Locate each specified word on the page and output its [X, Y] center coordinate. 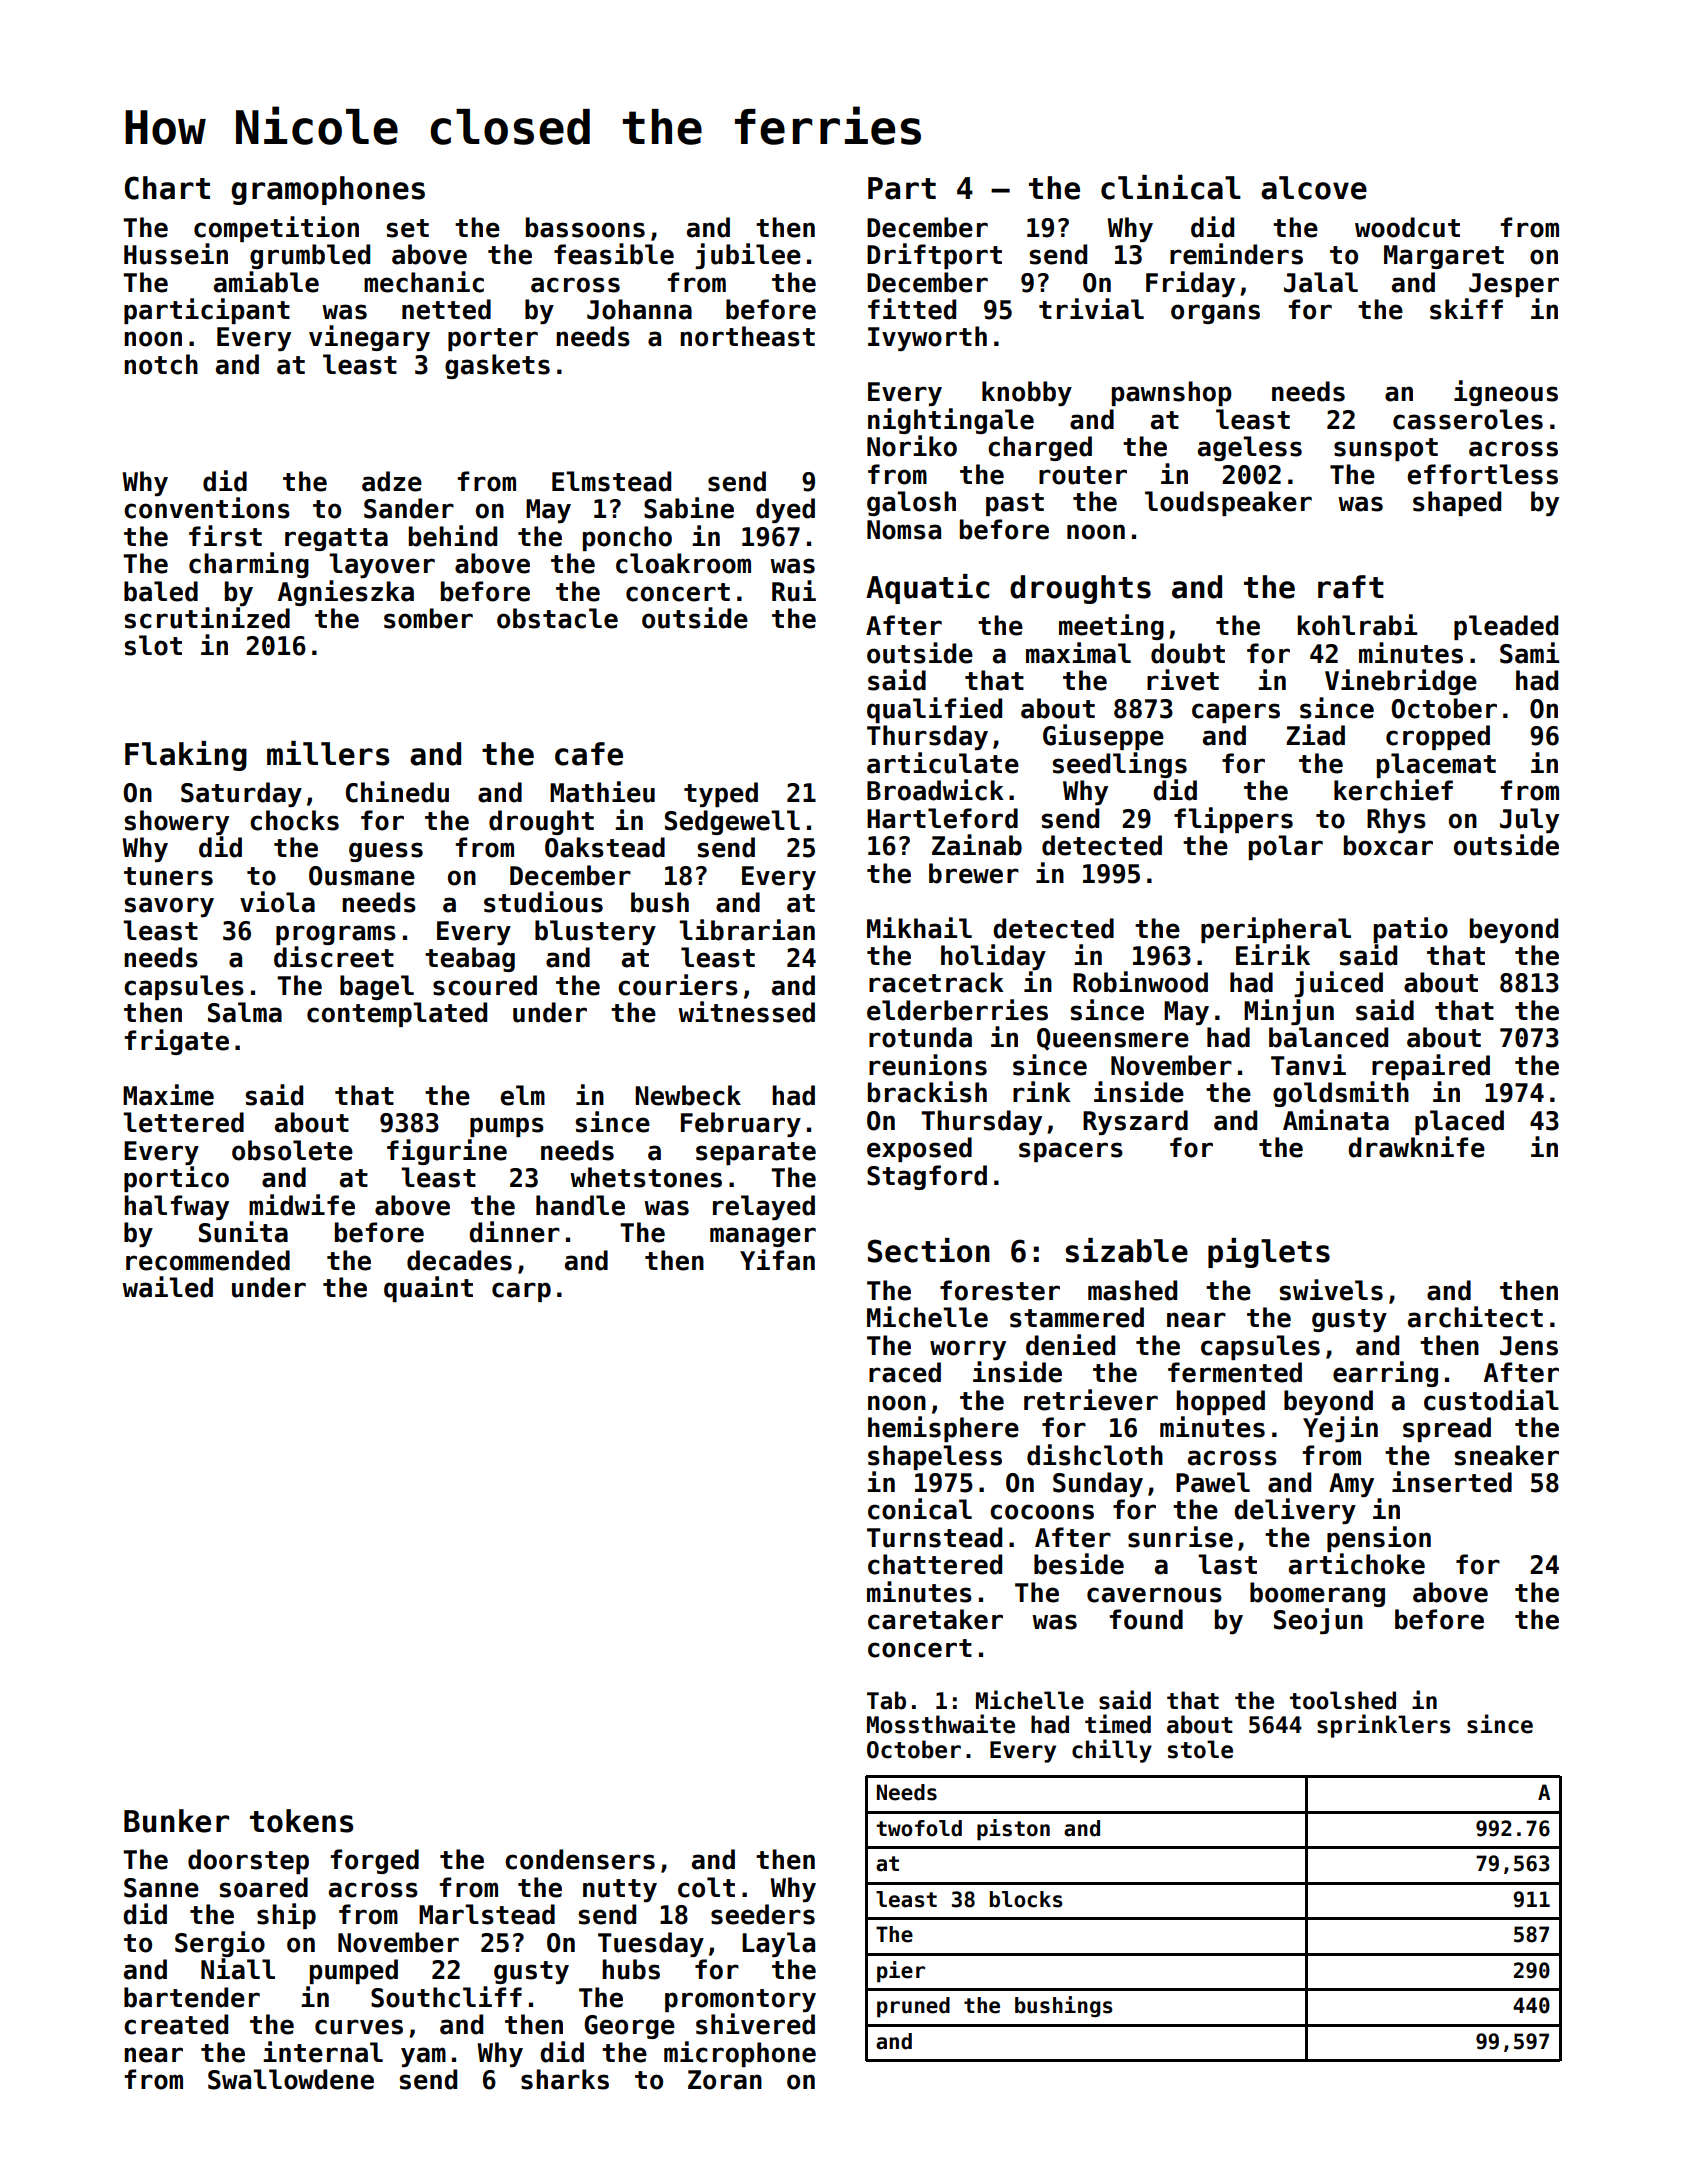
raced [905, 1372]
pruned [913, 2007]
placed [1459, 1122]
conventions [207, 508]
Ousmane [362, 876]
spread [1447, 1429]
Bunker [176, 1821]
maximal [1078, 653]
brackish [927, 1092]
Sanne [161, 1888]
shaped [1457, 503]
